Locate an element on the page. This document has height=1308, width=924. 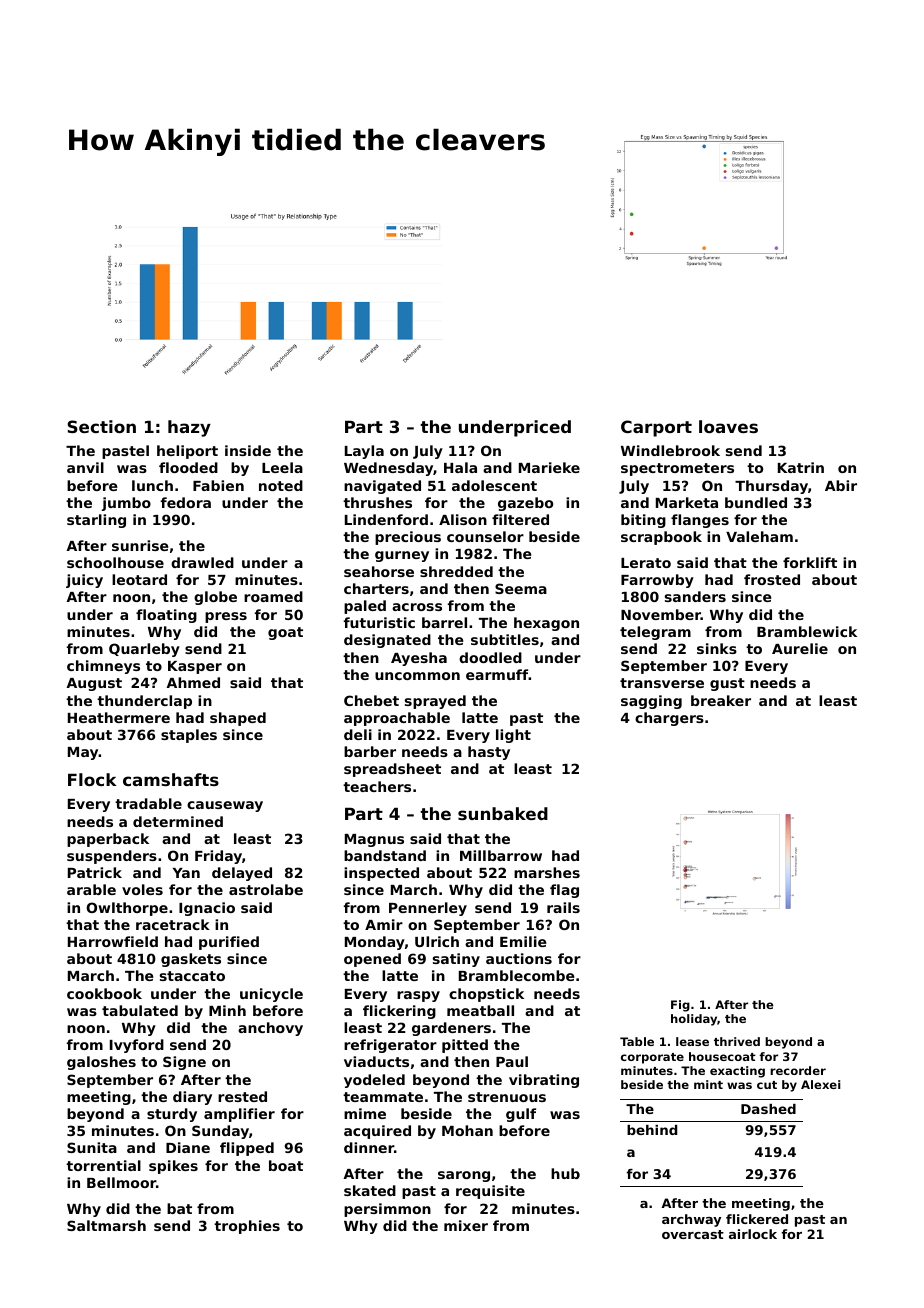
chargers is located at coordinates (669, 719).
